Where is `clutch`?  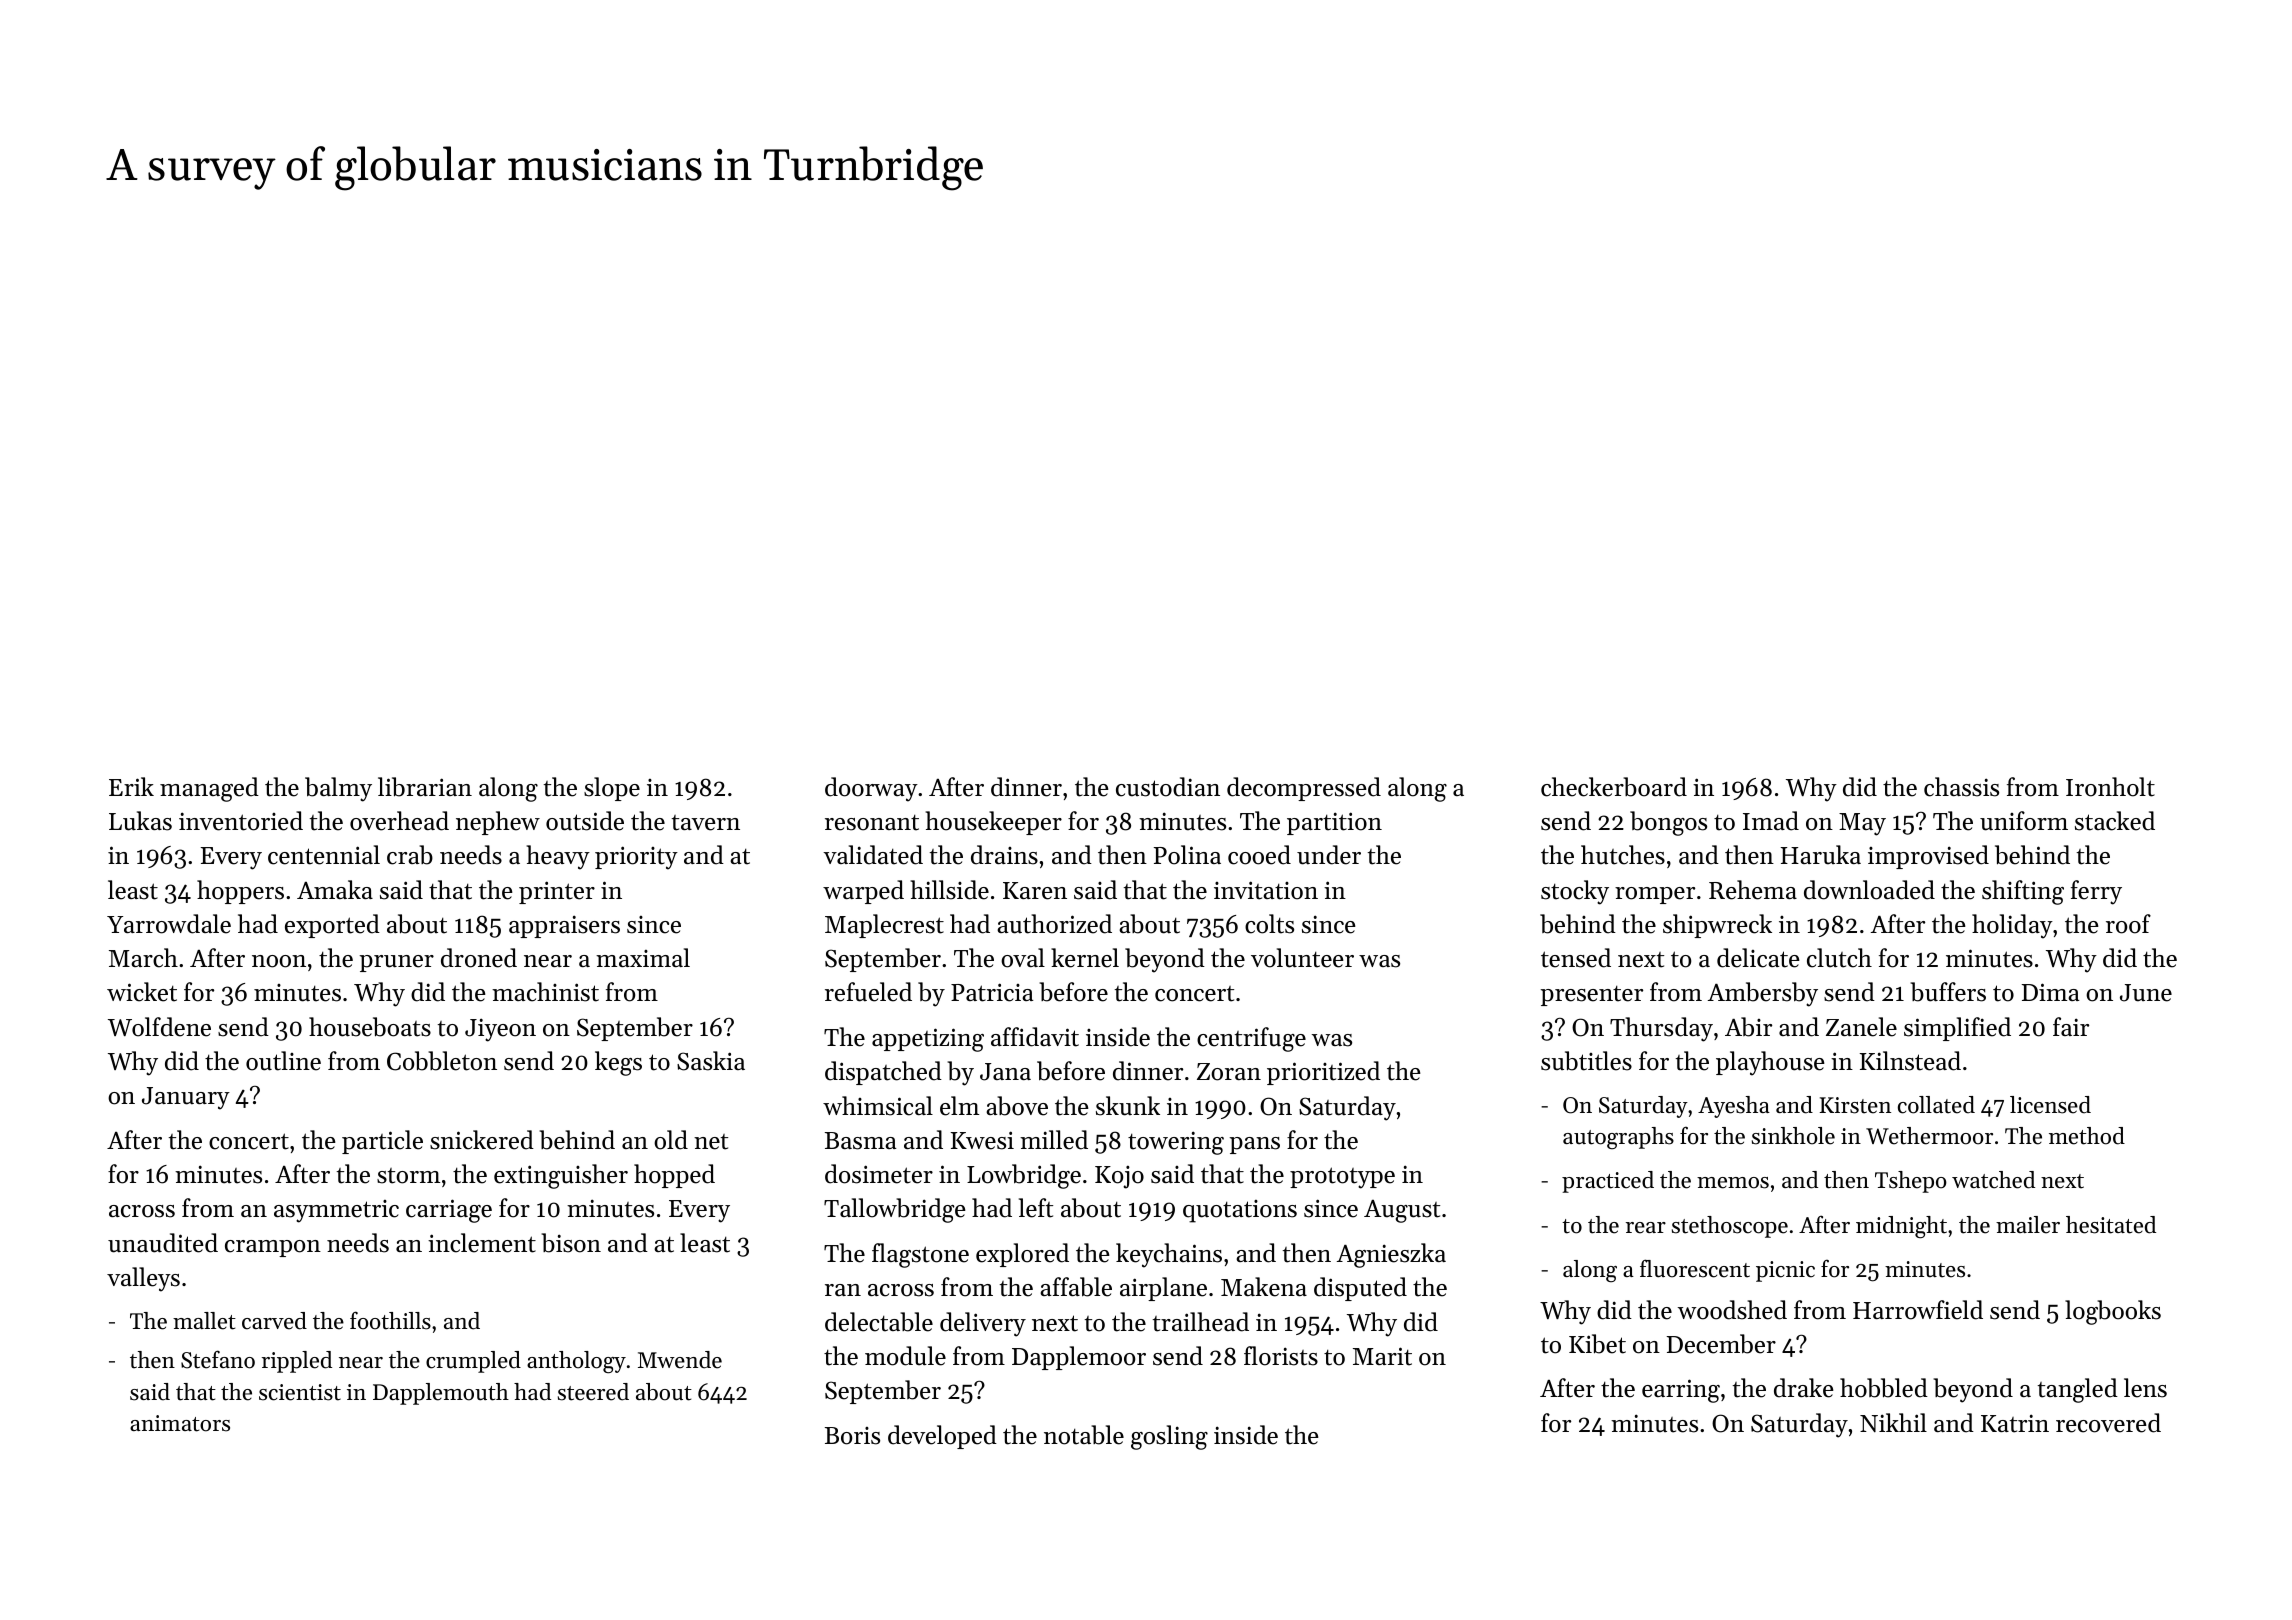
clutch is located at coordinates (1839, 958).
